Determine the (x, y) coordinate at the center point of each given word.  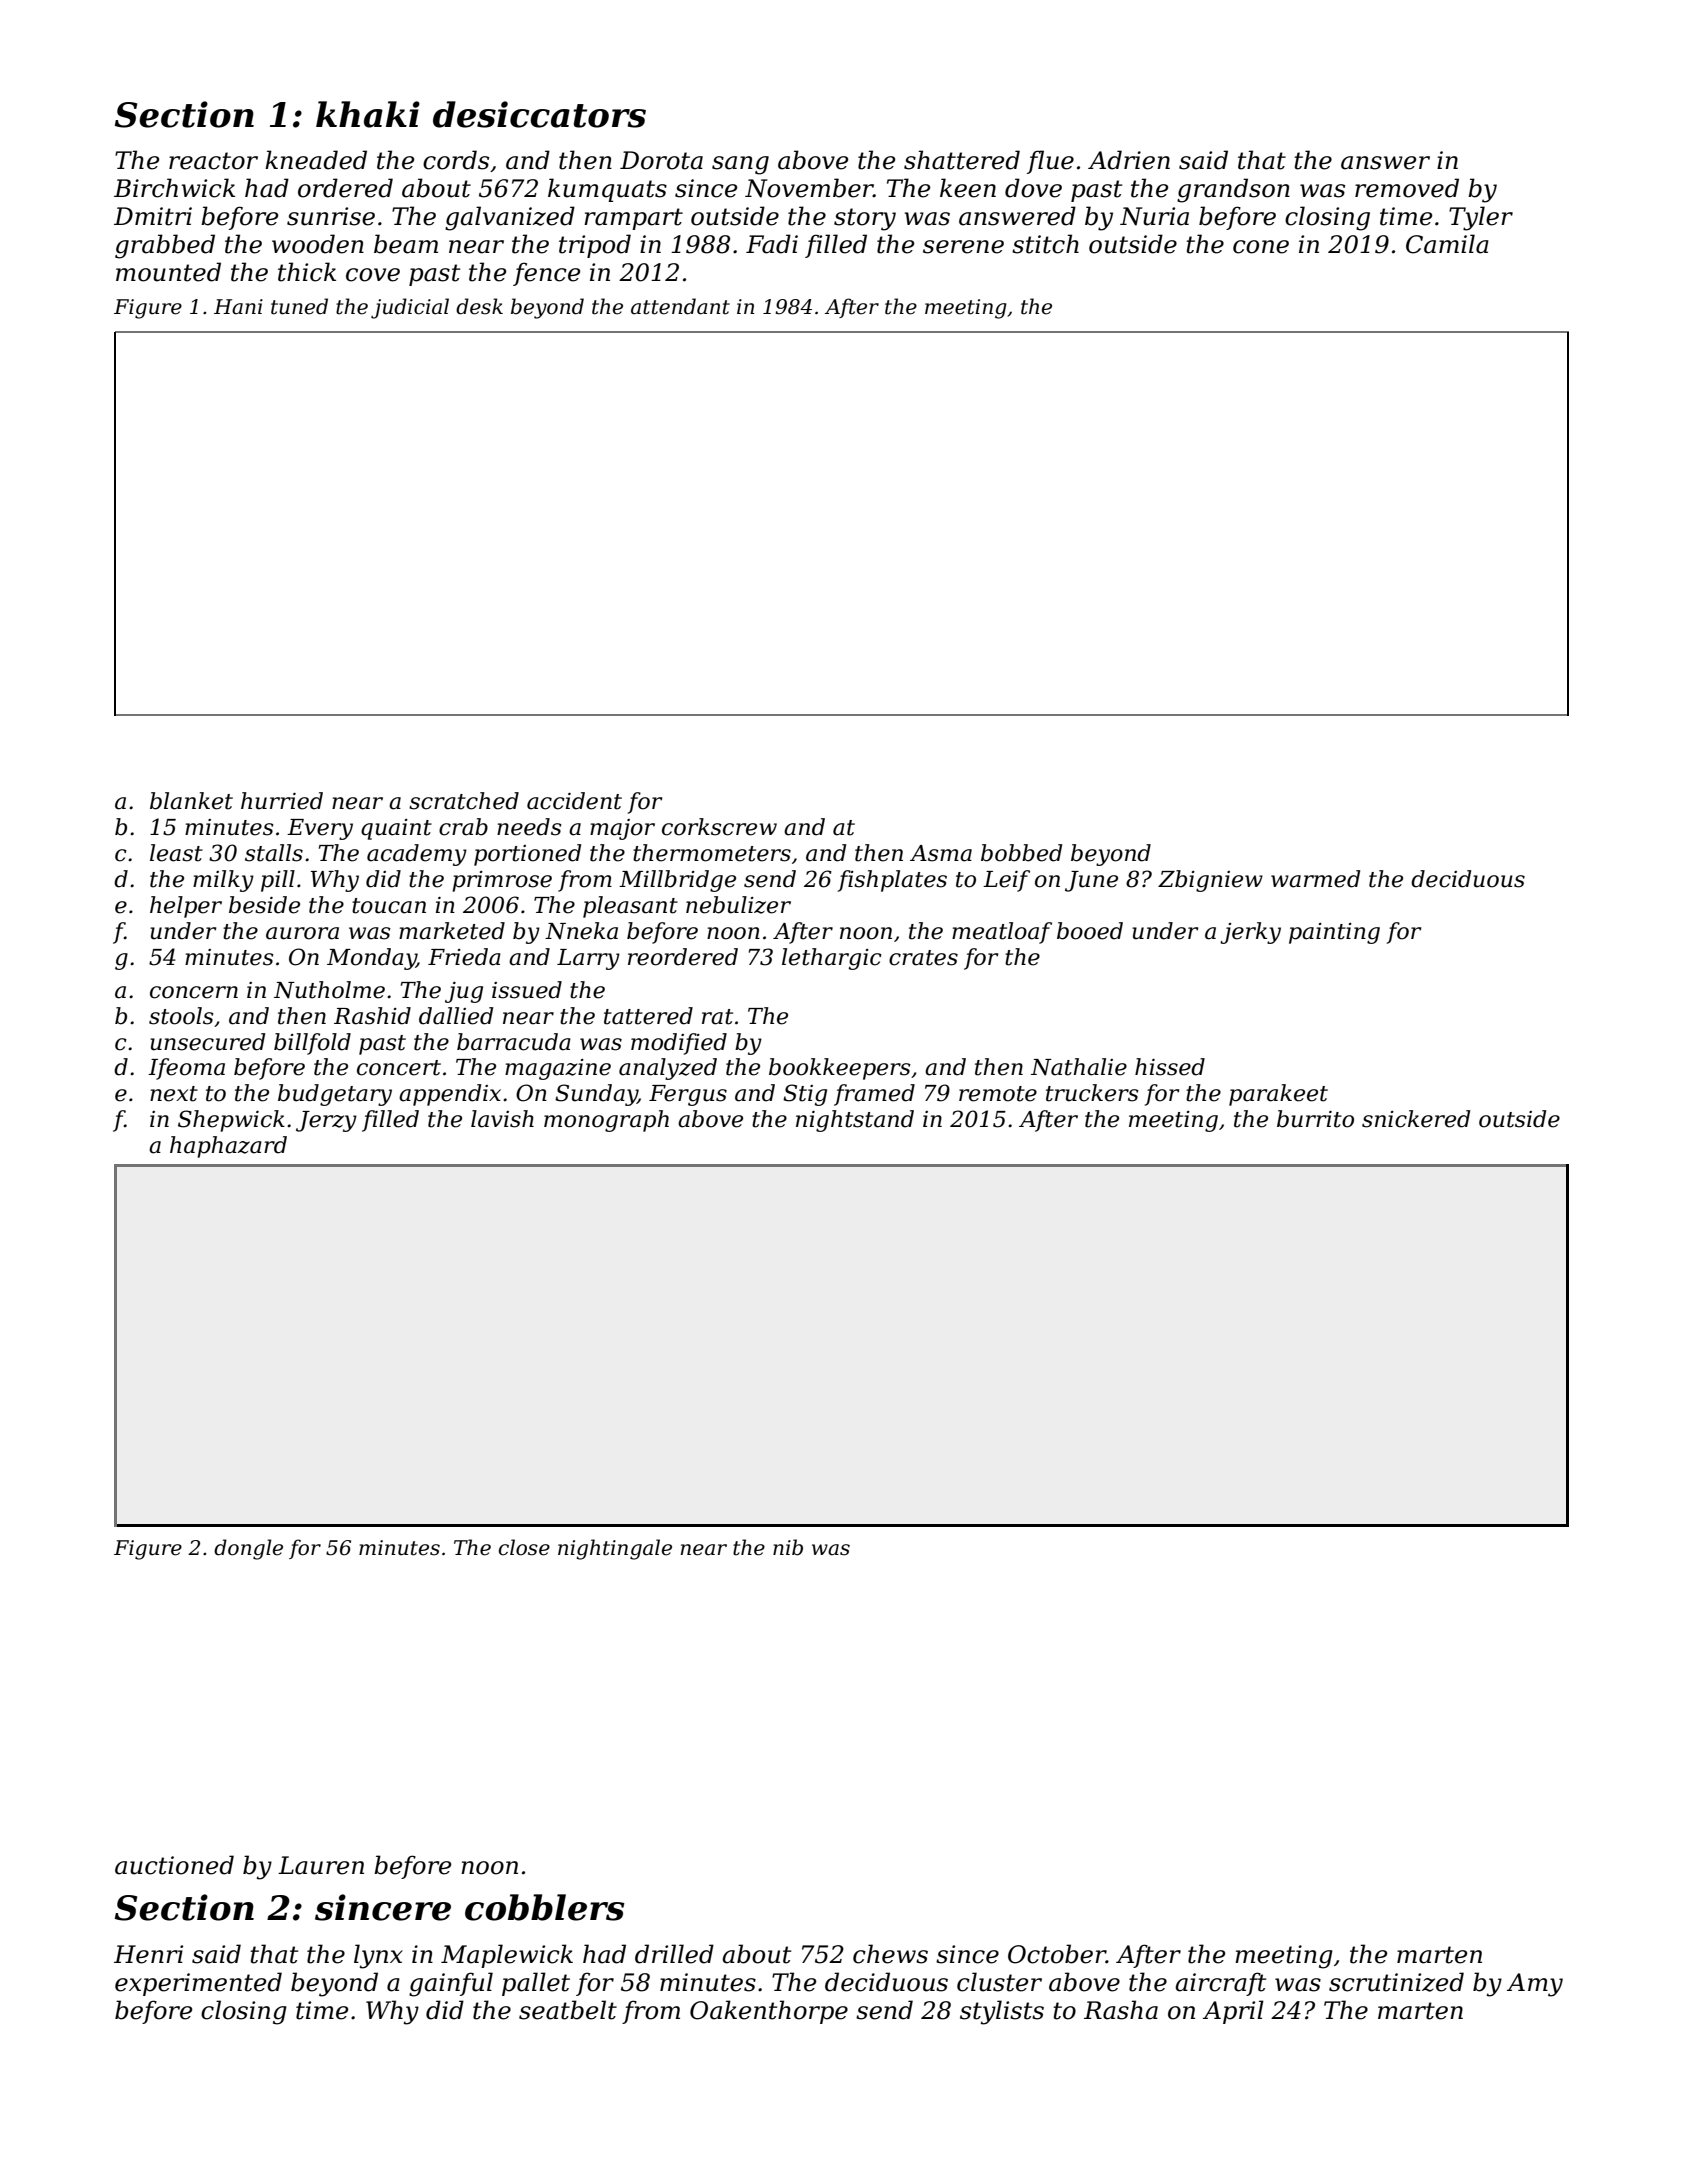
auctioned (174, 1865)
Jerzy (326, 1121)
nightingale (615, 1549)
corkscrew (719, 827)
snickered (1416, 1119)
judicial (410, 308)
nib (788, 1547)
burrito (1315, 1119)
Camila (1447, 244)
